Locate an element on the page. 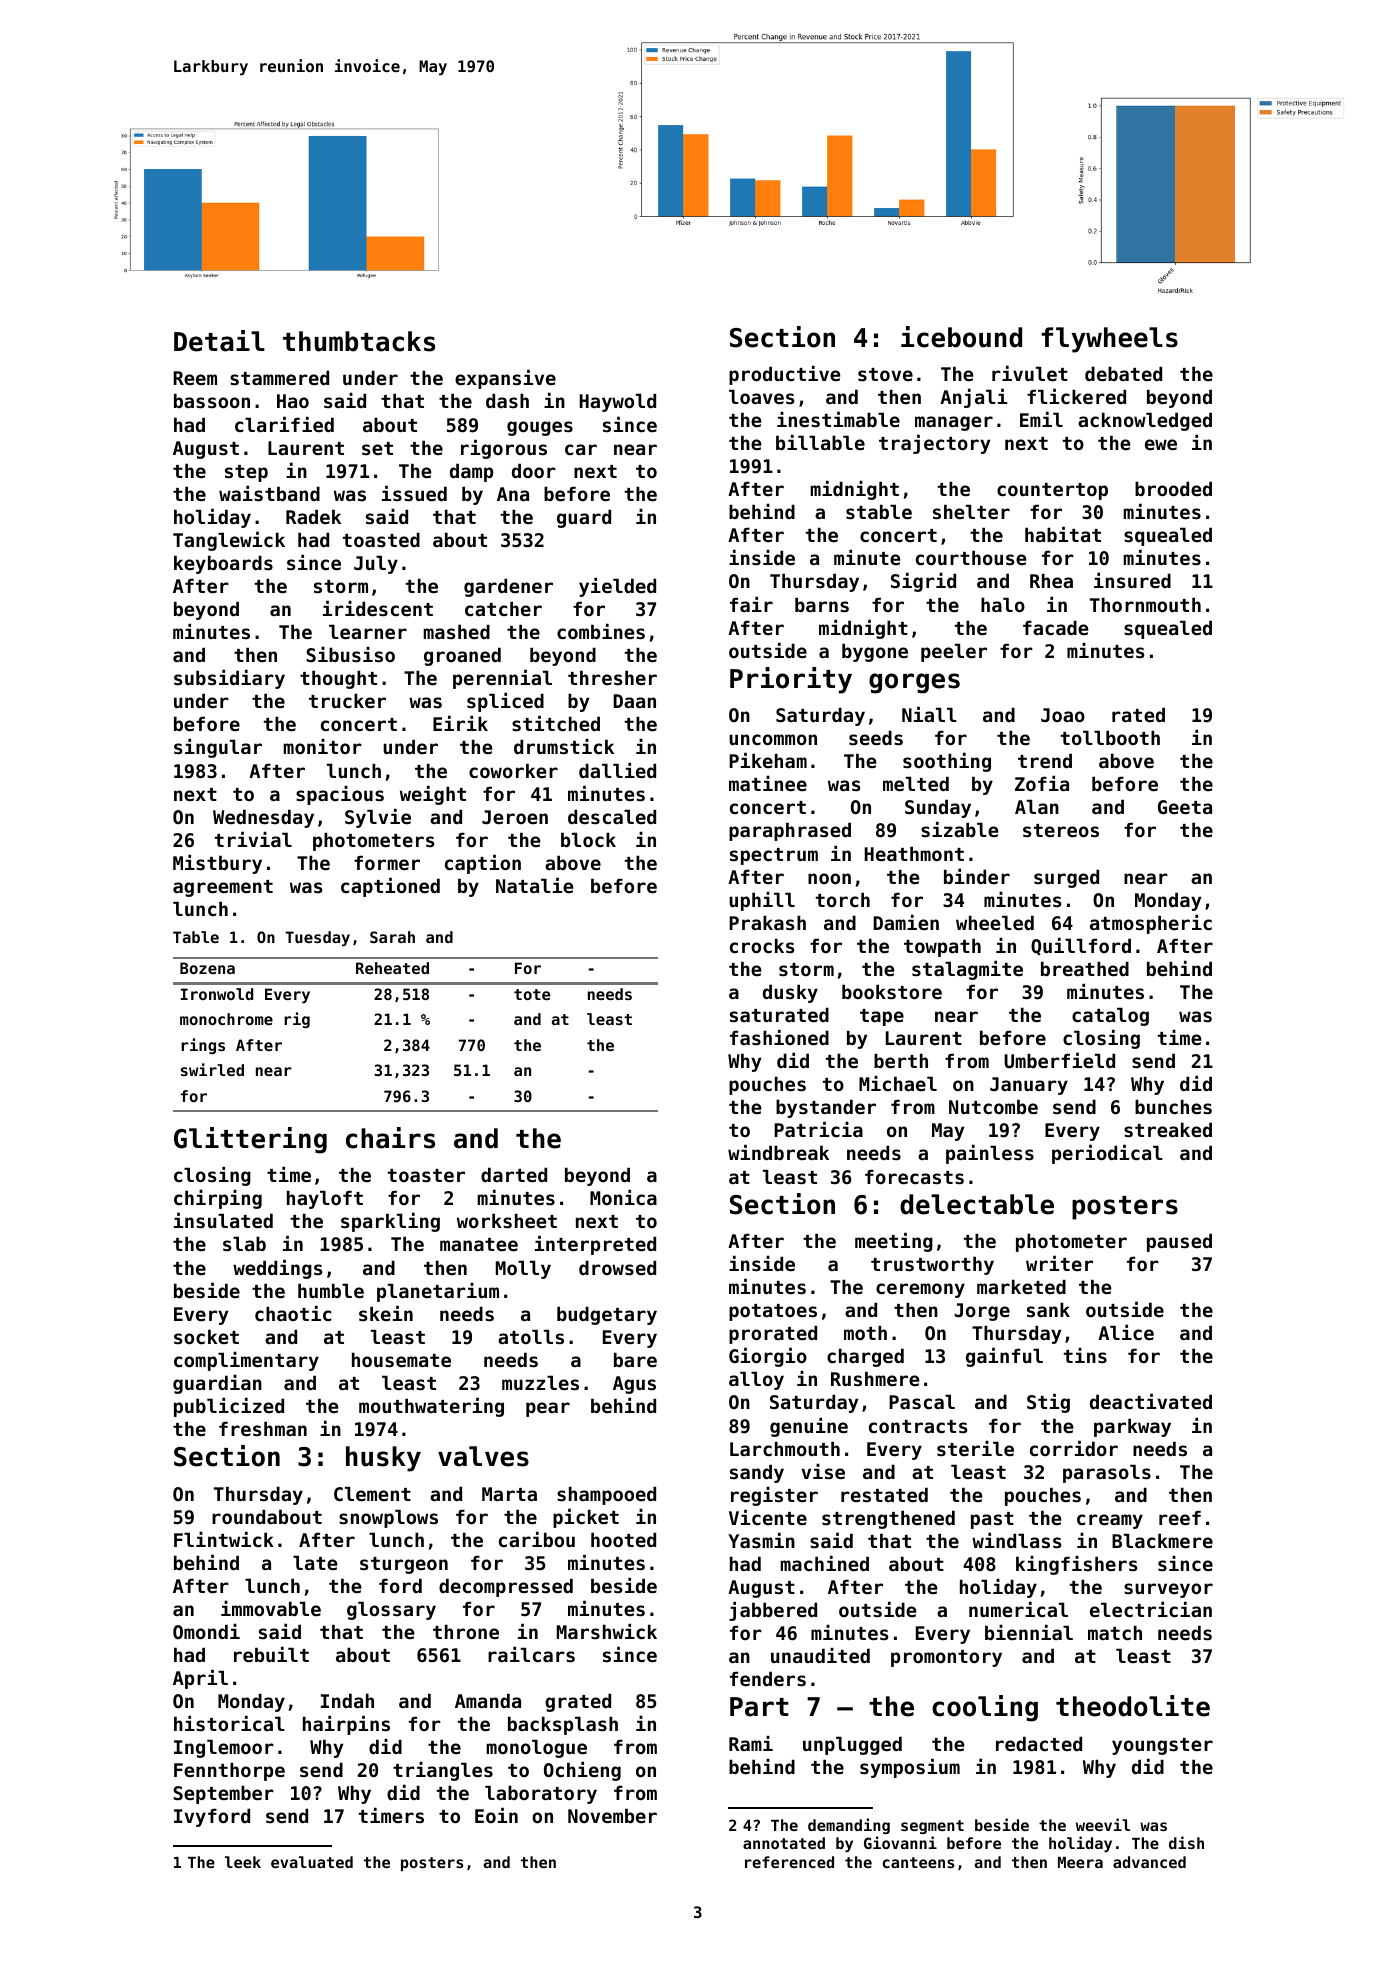 Image resolution: width=1386 pixels, height=1969 pixels. loaves is located at coordinates (761, 396).
